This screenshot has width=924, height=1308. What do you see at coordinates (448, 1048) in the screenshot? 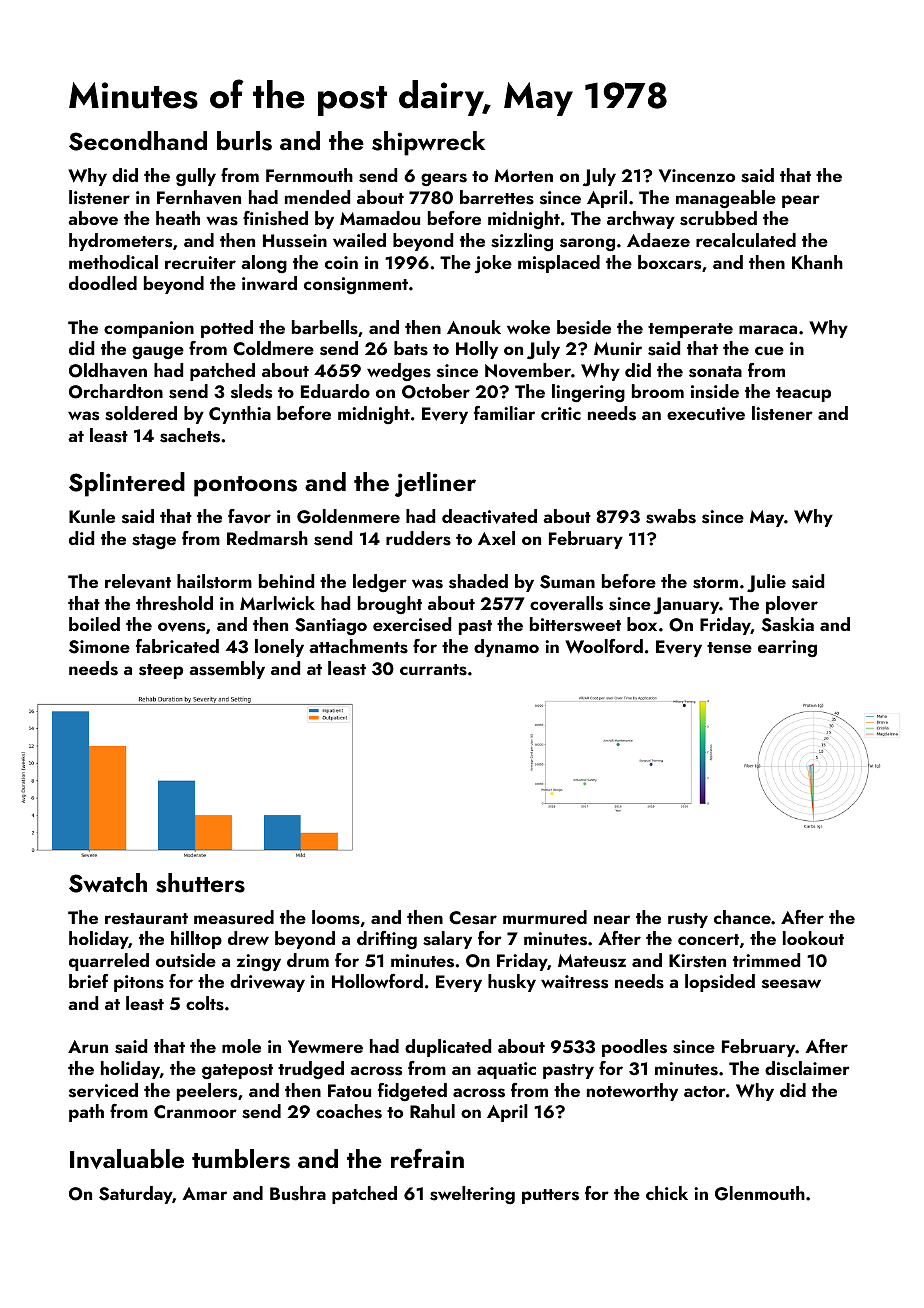
I see `duplicated` at bounding box center [448, 1048].
